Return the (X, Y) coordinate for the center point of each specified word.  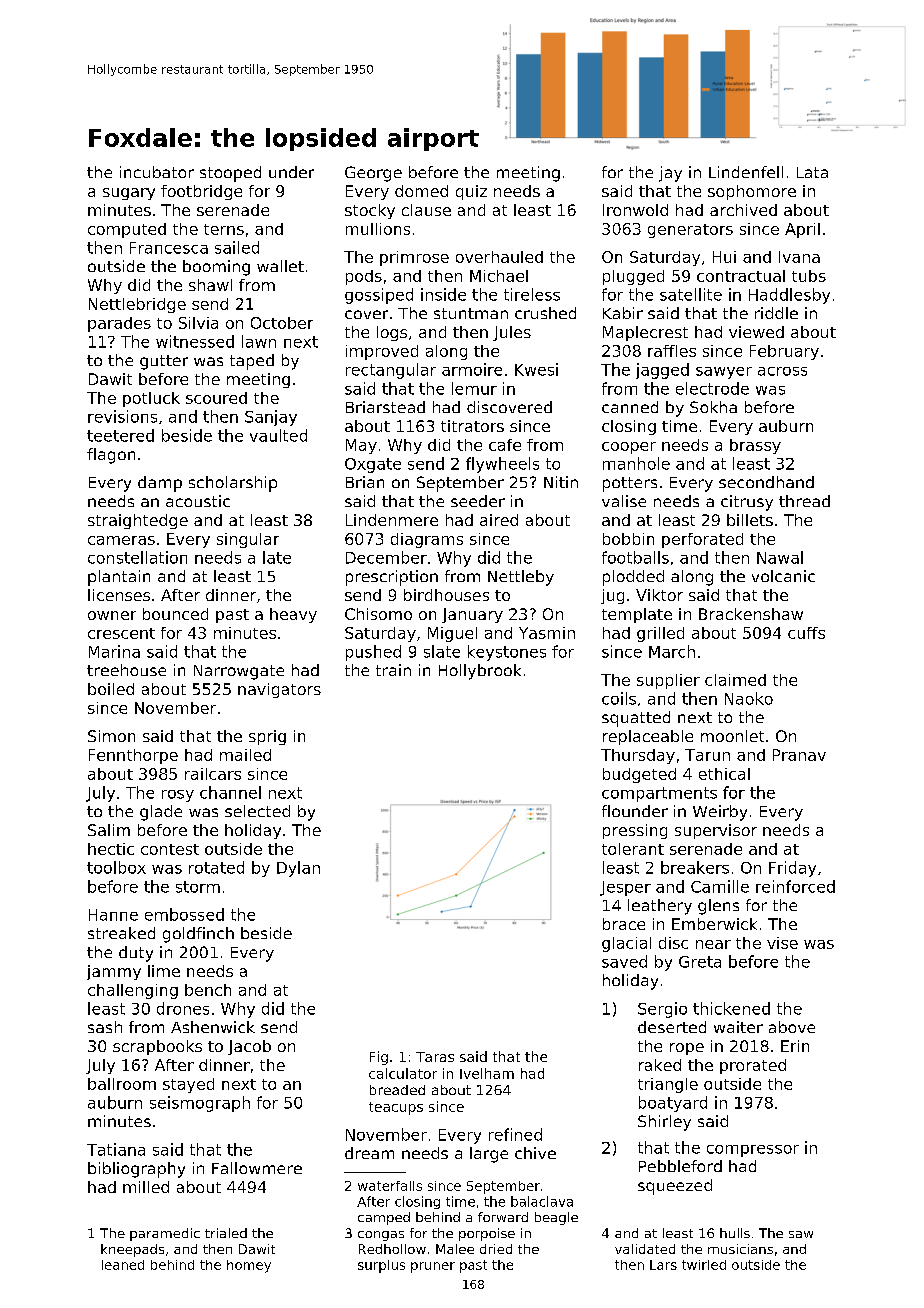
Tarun (707, 755)
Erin (795, 1046)
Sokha (713, 407)
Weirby (720, 813)
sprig (267, 737)
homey (249, 1266)
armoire (472, 369)
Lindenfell (746, 172)
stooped (230, 174)
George (373, 174)
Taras (435, 1057)
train (393, 670)
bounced (175, 614)
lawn (259, 341)
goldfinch (198, 935)
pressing (635, 831)
